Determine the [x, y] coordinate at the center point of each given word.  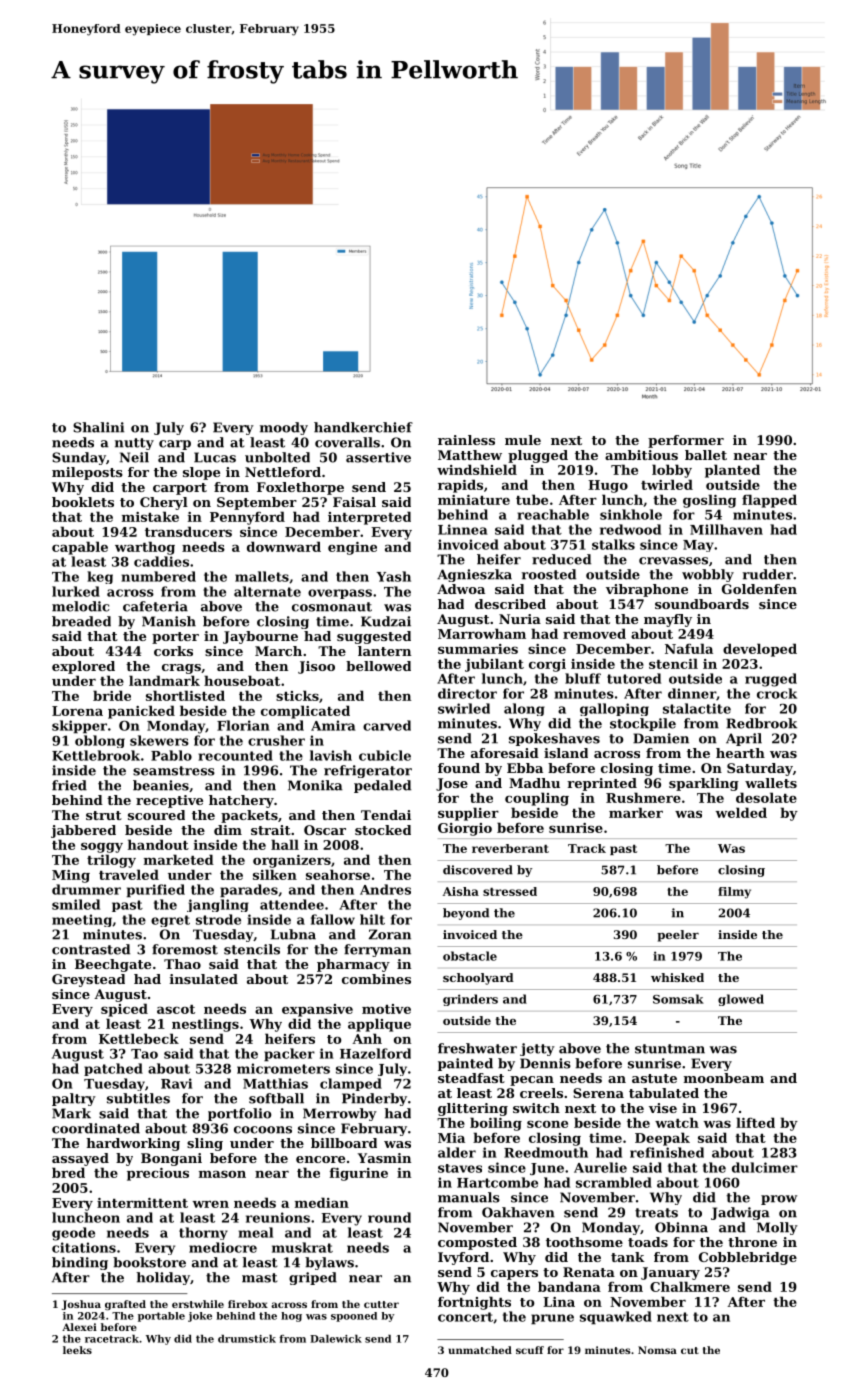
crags [181, 669]
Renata [589, 1272]
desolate [766, 797]
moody [284, 428]
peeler [678, 936]
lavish [331, 755]
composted [477, 1243]
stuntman [670, 1049]
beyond [466, 914]
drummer [86, 889]
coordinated [96, 1128]
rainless [466, 440]
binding [80, 1263]
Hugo [608, 486]
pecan [532, 1081]
